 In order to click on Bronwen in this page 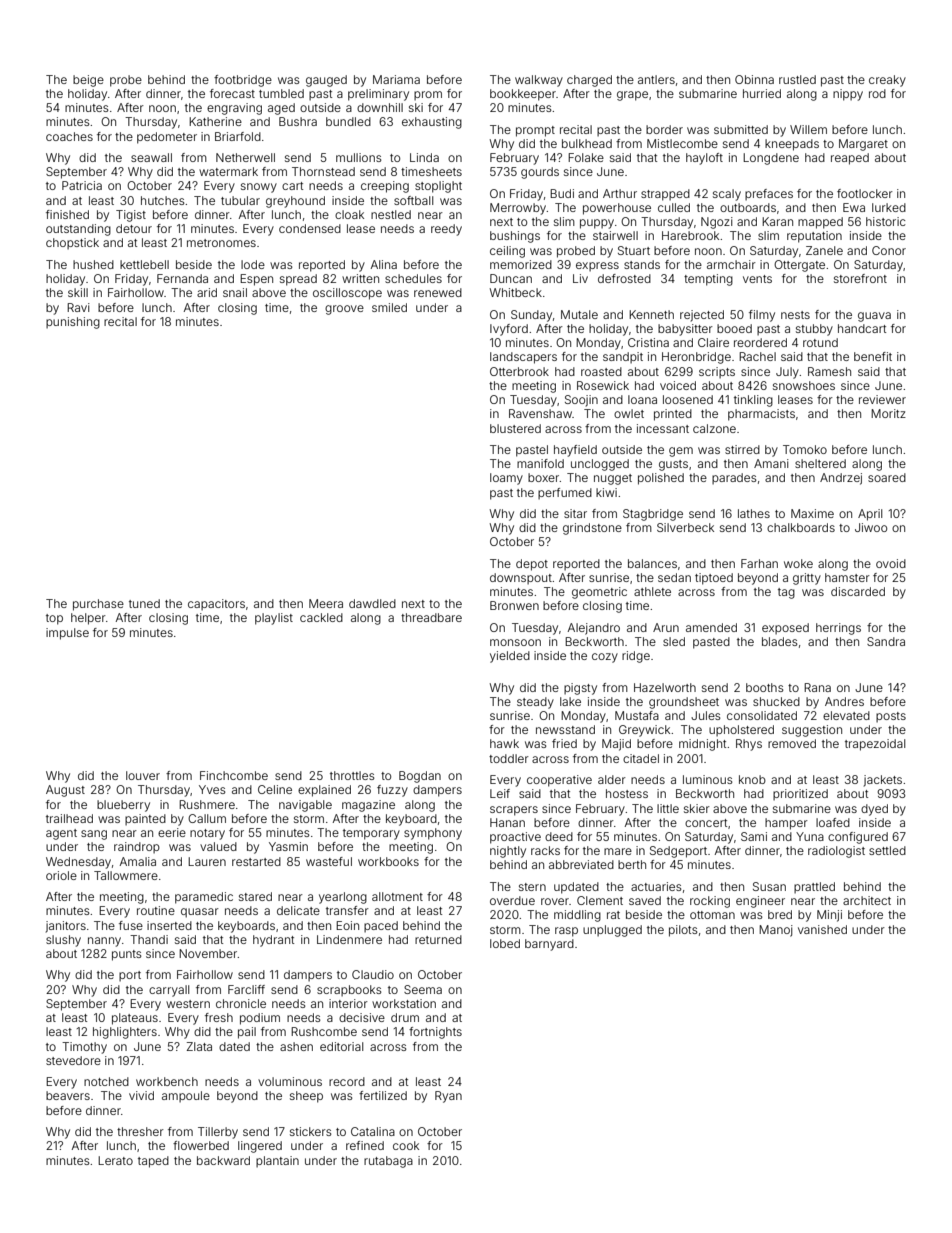, I will do `click(514, 605)`.
